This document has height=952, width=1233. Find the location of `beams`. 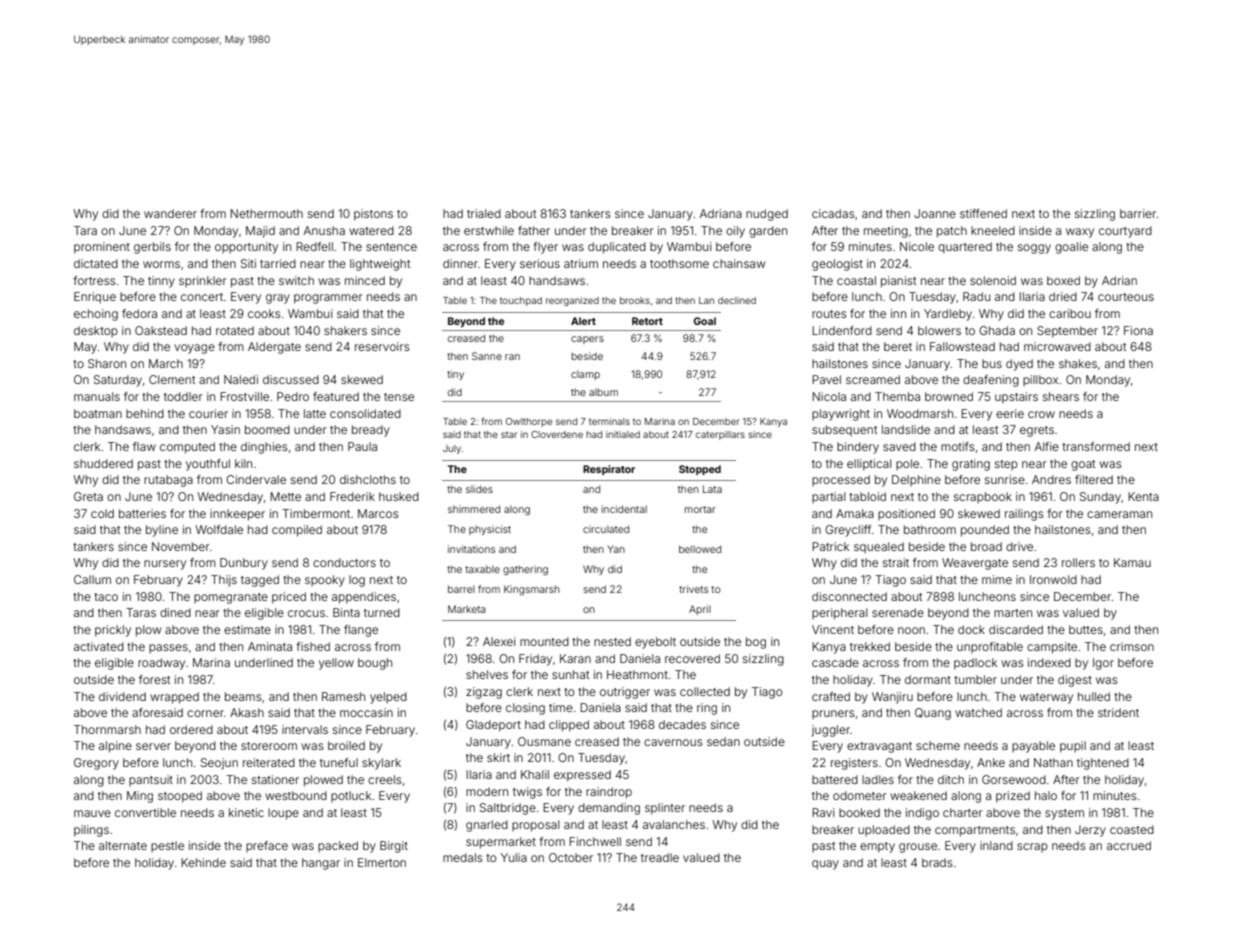

beams is located at coordinates (243, 696).
